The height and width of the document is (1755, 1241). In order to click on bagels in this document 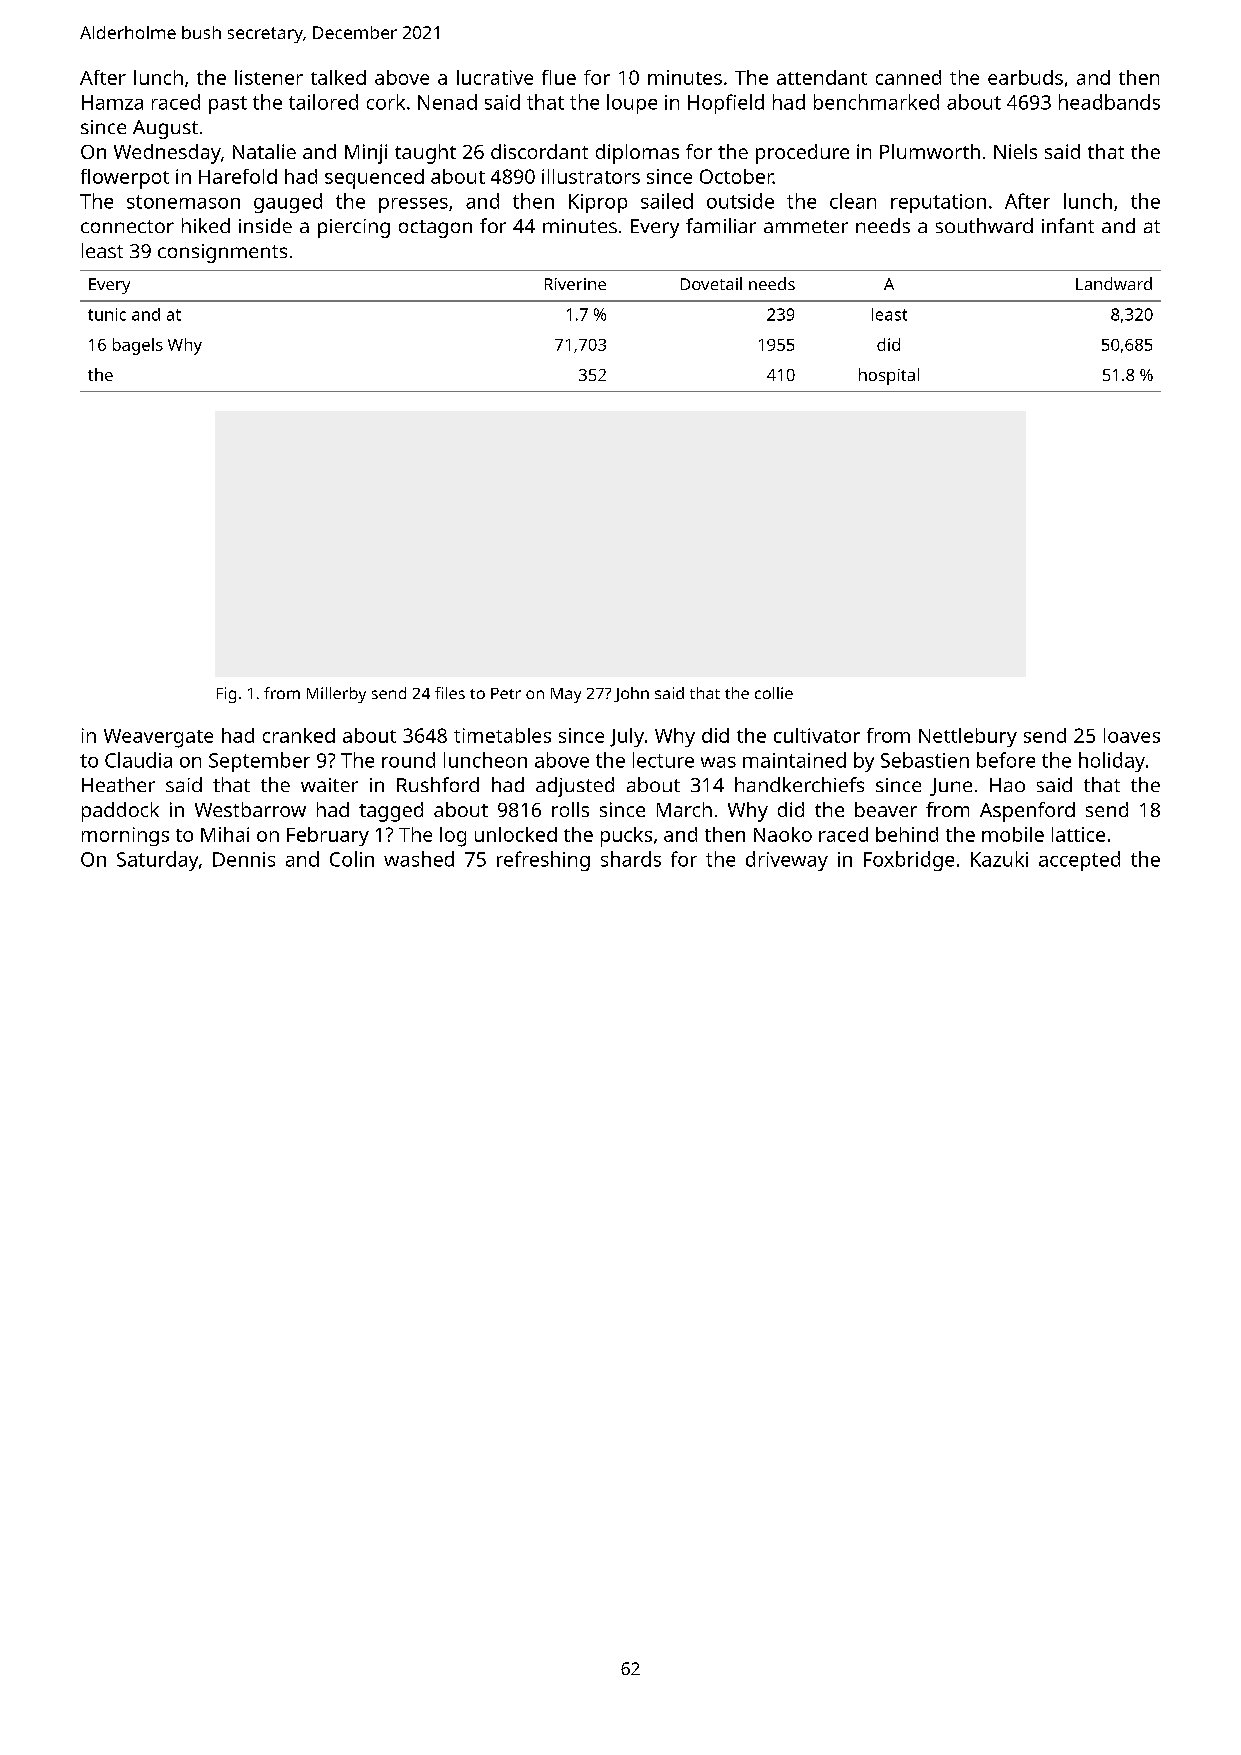, I will do `click(138, 346)`.
